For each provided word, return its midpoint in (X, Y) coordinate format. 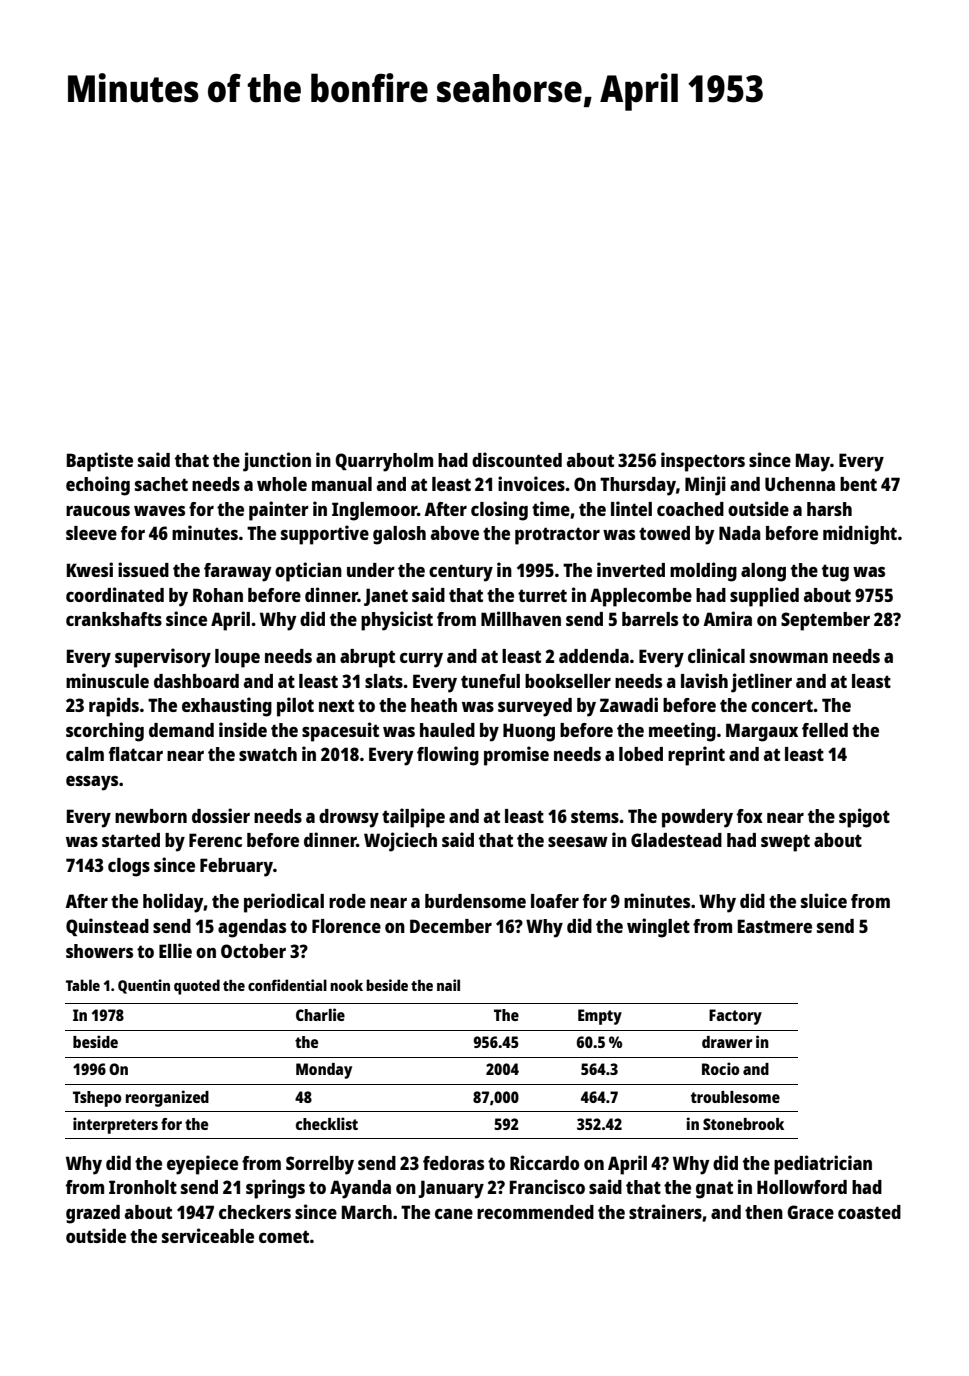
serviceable (208, 1235)
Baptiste (100, 462)
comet (284, 1236)
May (813, 462)
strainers (665, 1211)
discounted (517, 459)
